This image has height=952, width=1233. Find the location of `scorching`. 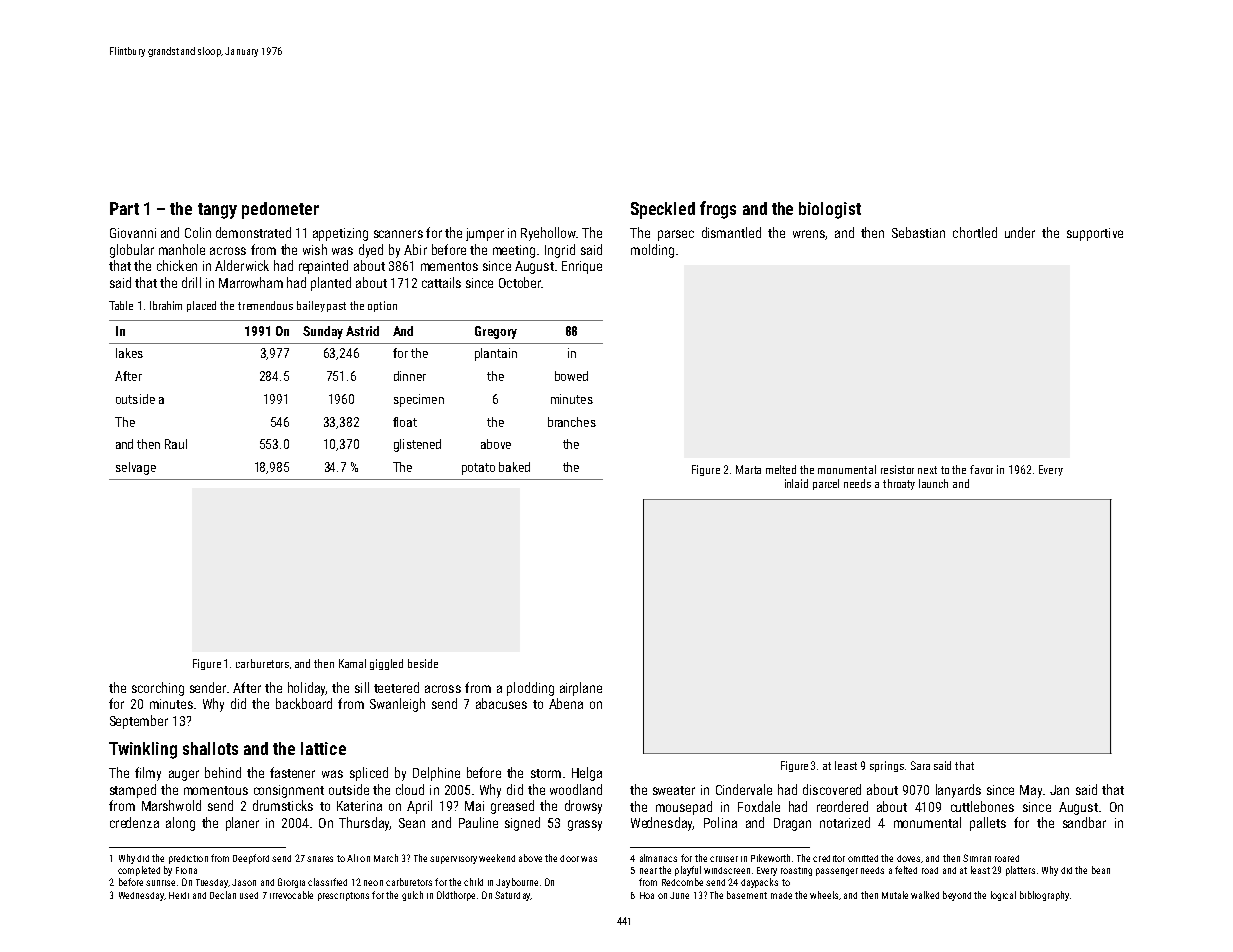

scorching is located at coordinates (158, 689).
